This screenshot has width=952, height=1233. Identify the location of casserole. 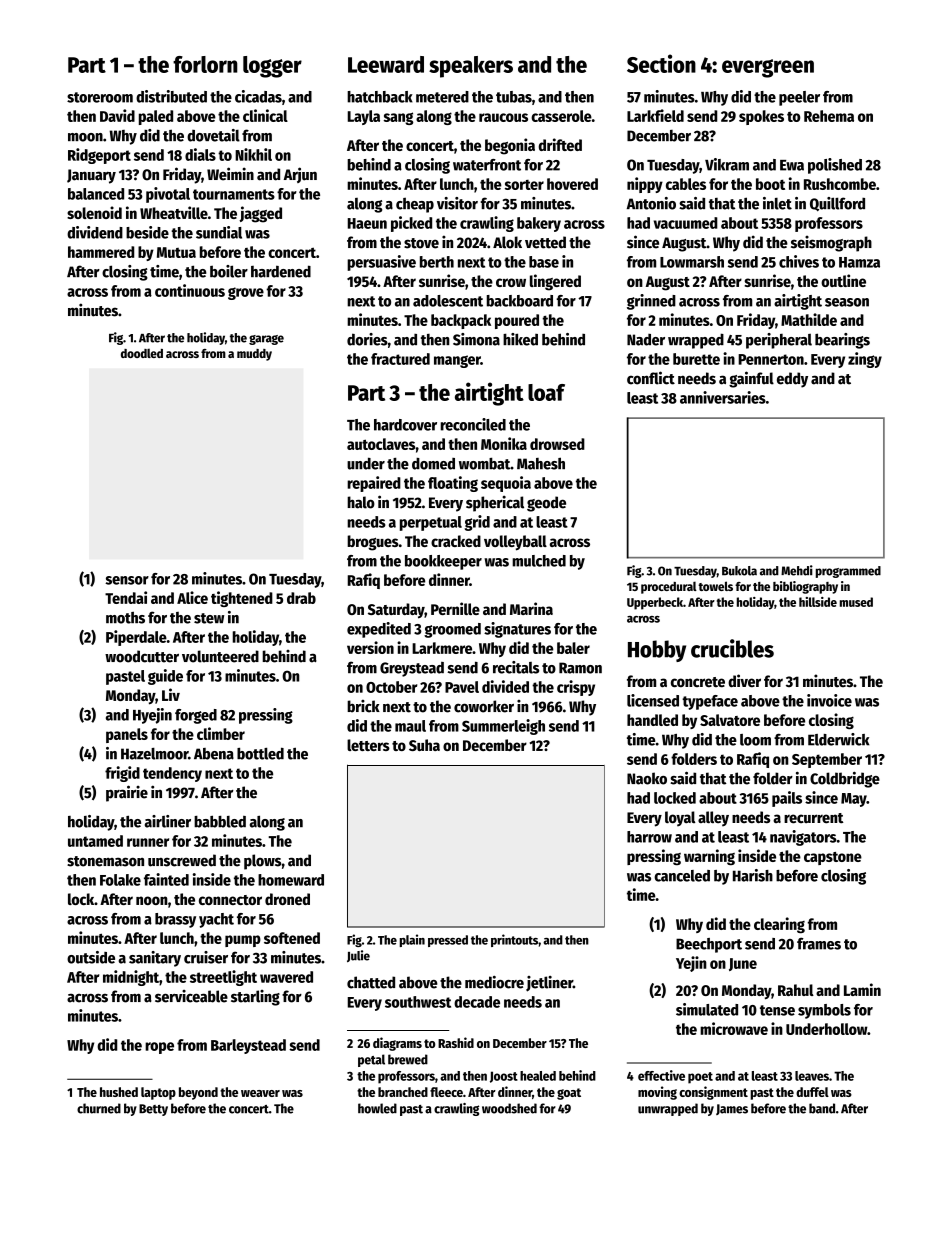
(561, 116).
